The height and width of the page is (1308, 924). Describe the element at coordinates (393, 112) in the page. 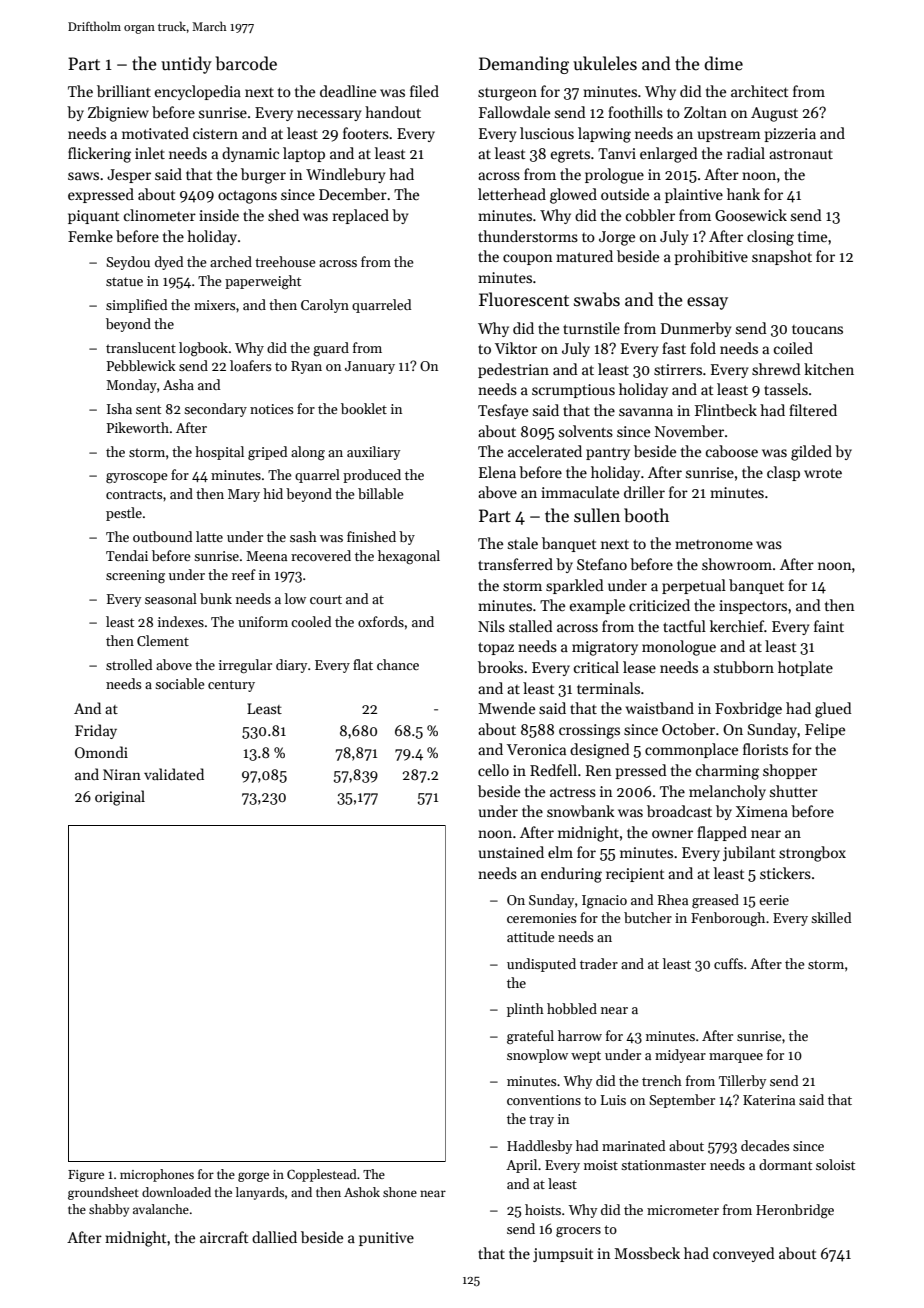

I see `handout` at that location.
